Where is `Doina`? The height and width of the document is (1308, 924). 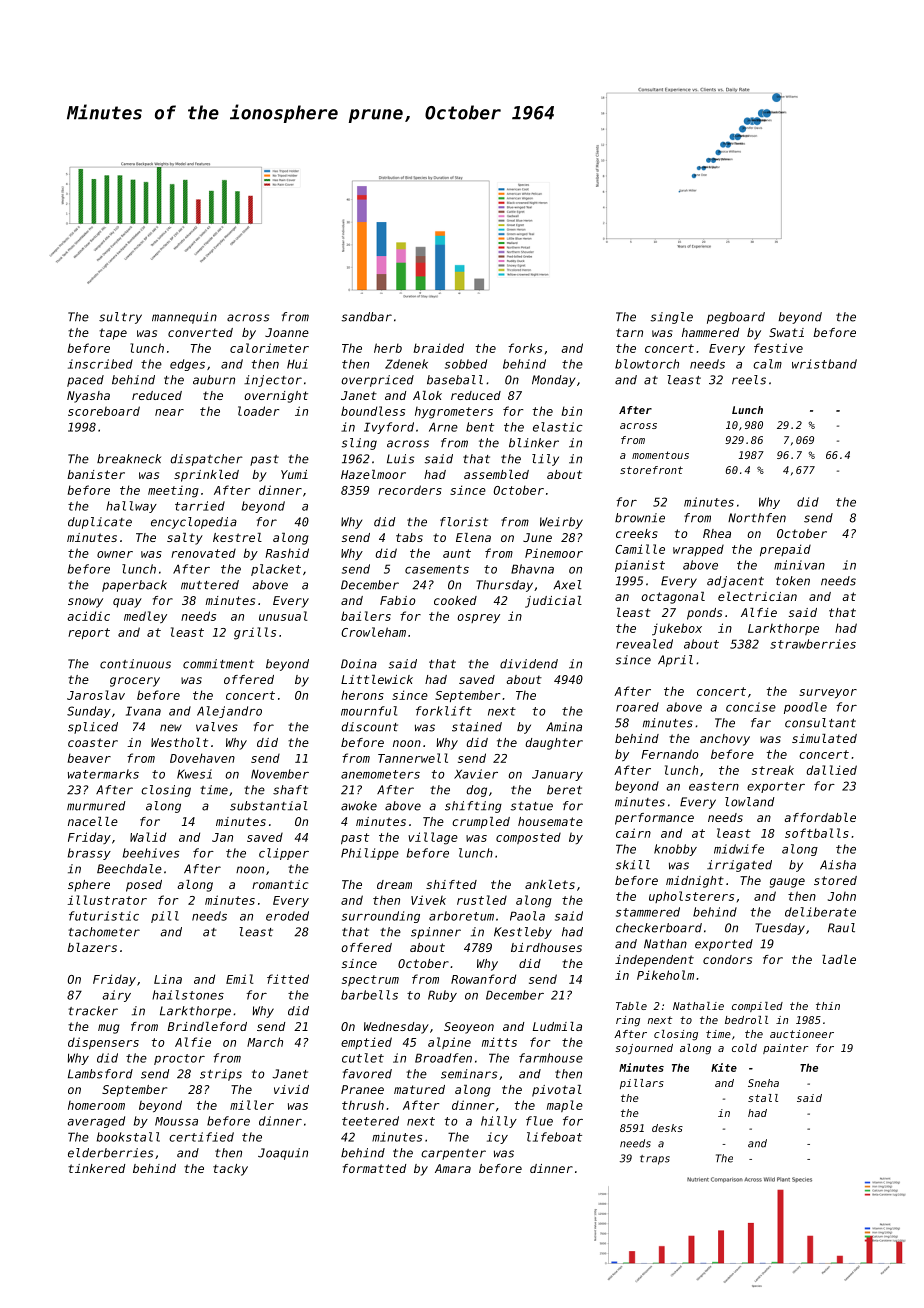
Doina is located at coordinates (359, 664).
